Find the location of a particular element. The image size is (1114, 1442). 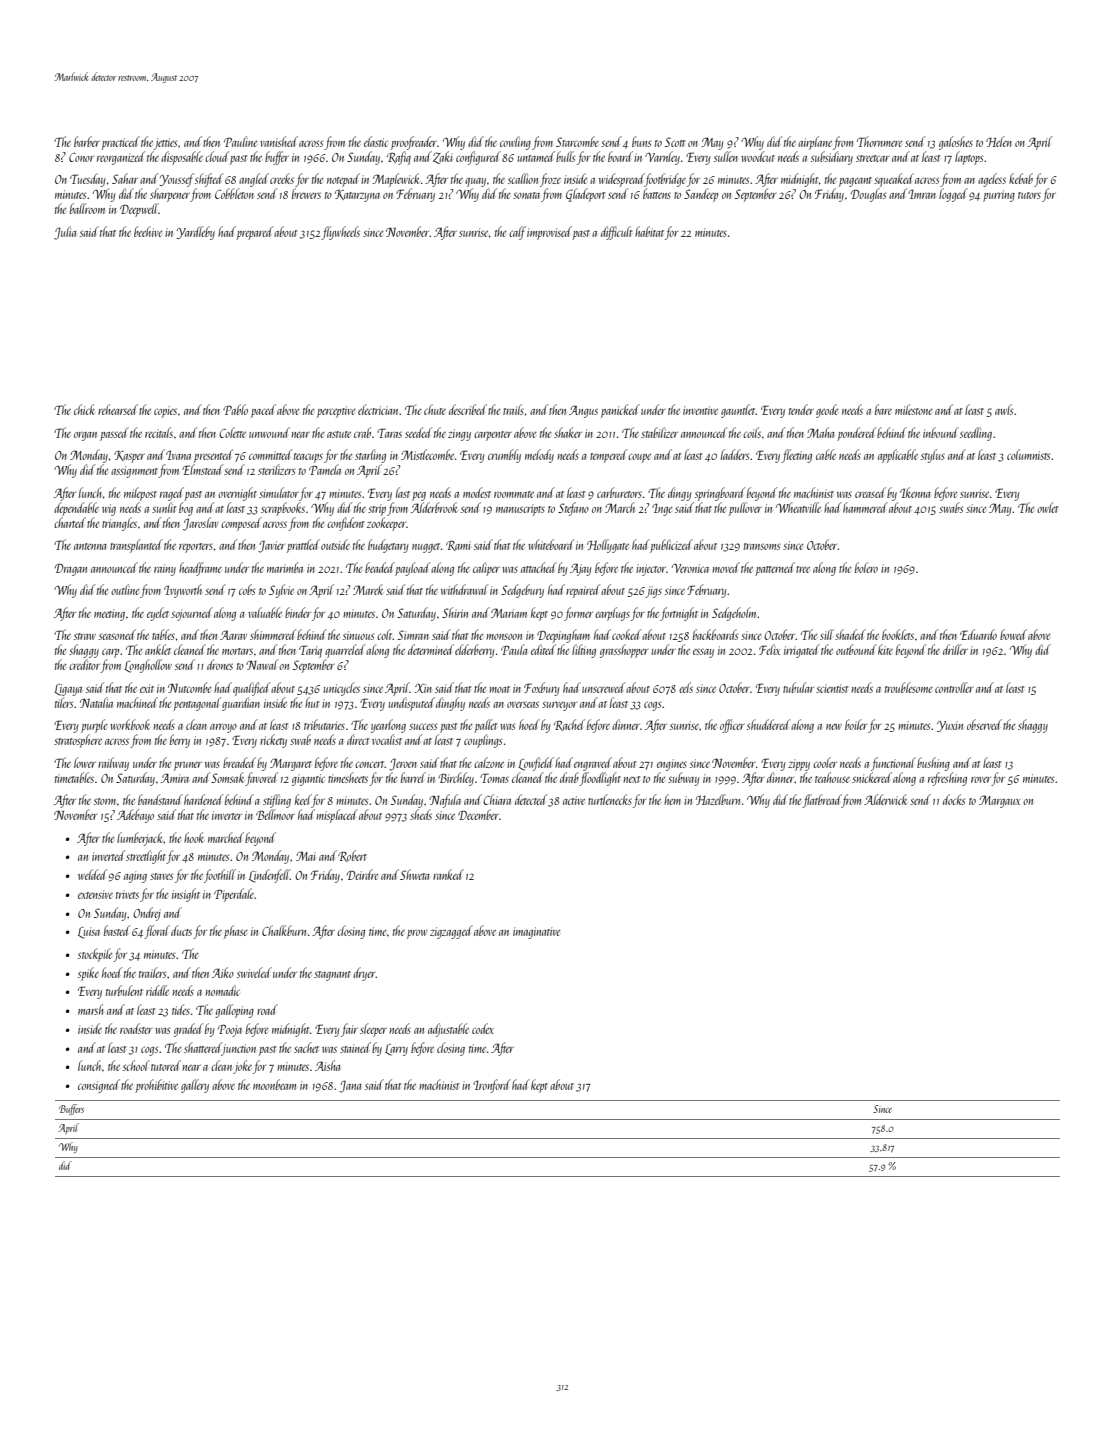

Conor is located at coordinates (81, 157).
